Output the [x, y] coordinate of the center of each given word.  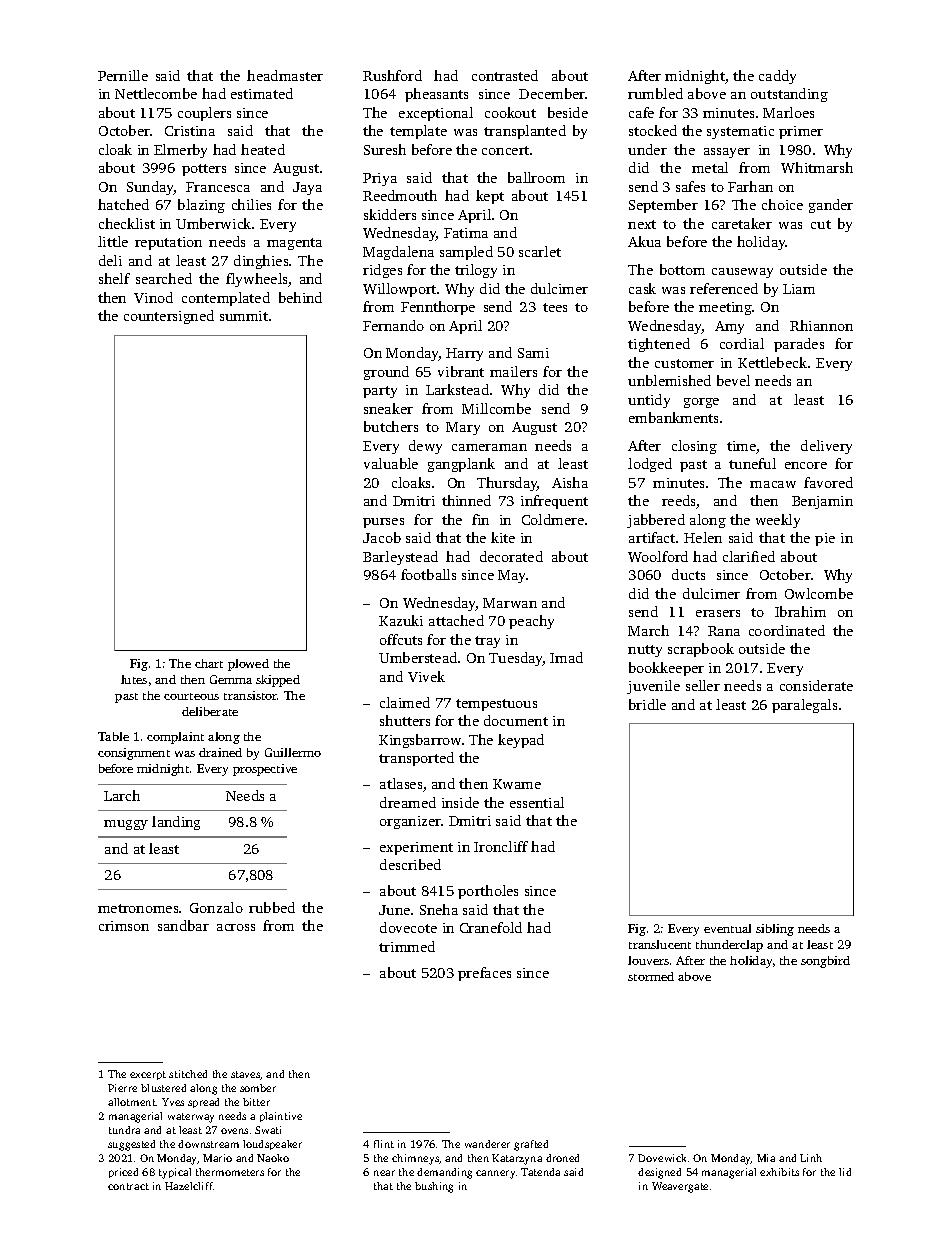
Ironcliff [501, 846]
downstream [208, 1144]
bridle [647, 704]
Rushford [392, 75]
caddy [777, 77]
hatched [123, 204]
